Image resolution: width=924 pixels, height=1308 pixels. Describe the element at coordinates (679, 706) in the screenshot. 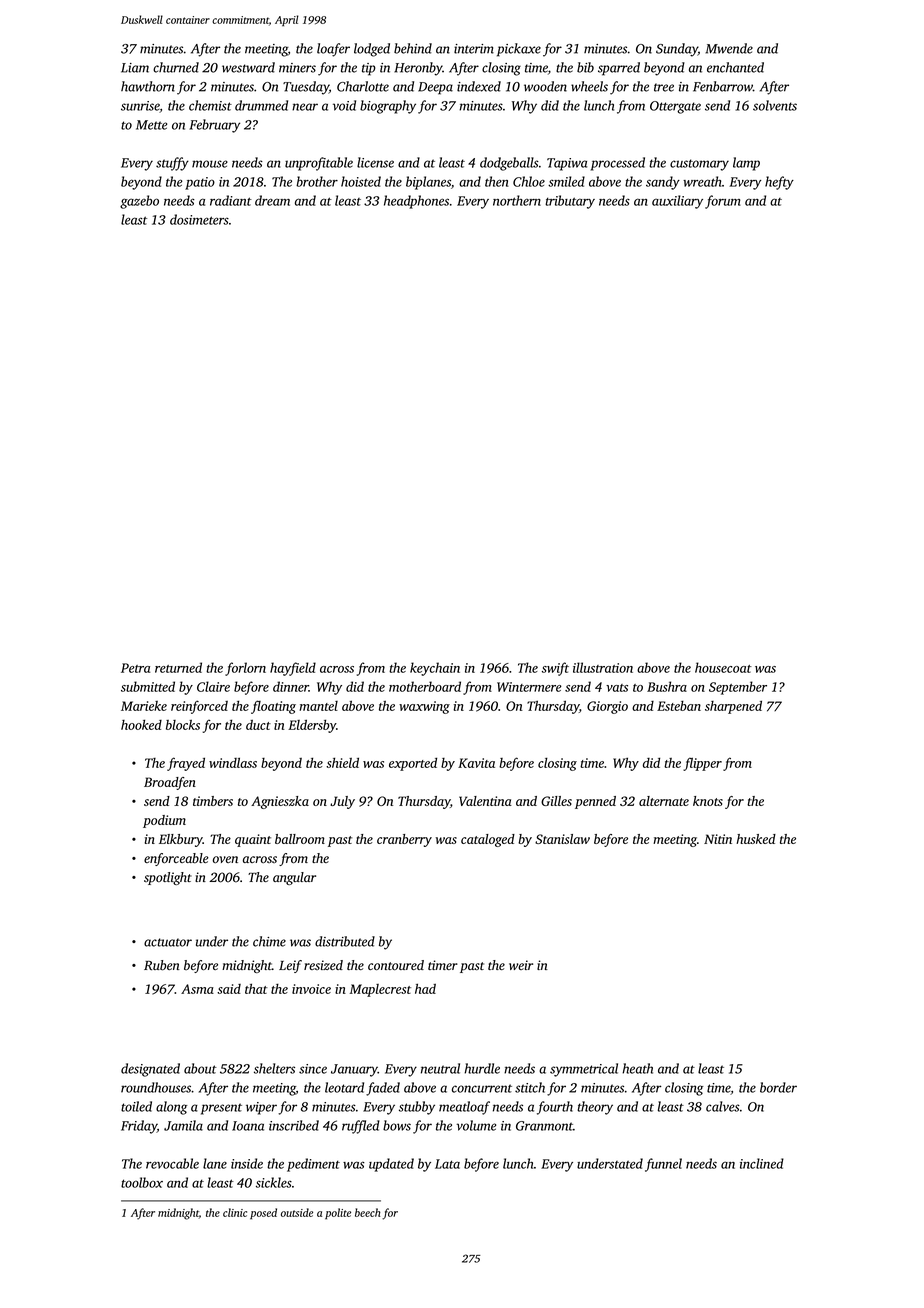

I see `Esteban` at that location.
